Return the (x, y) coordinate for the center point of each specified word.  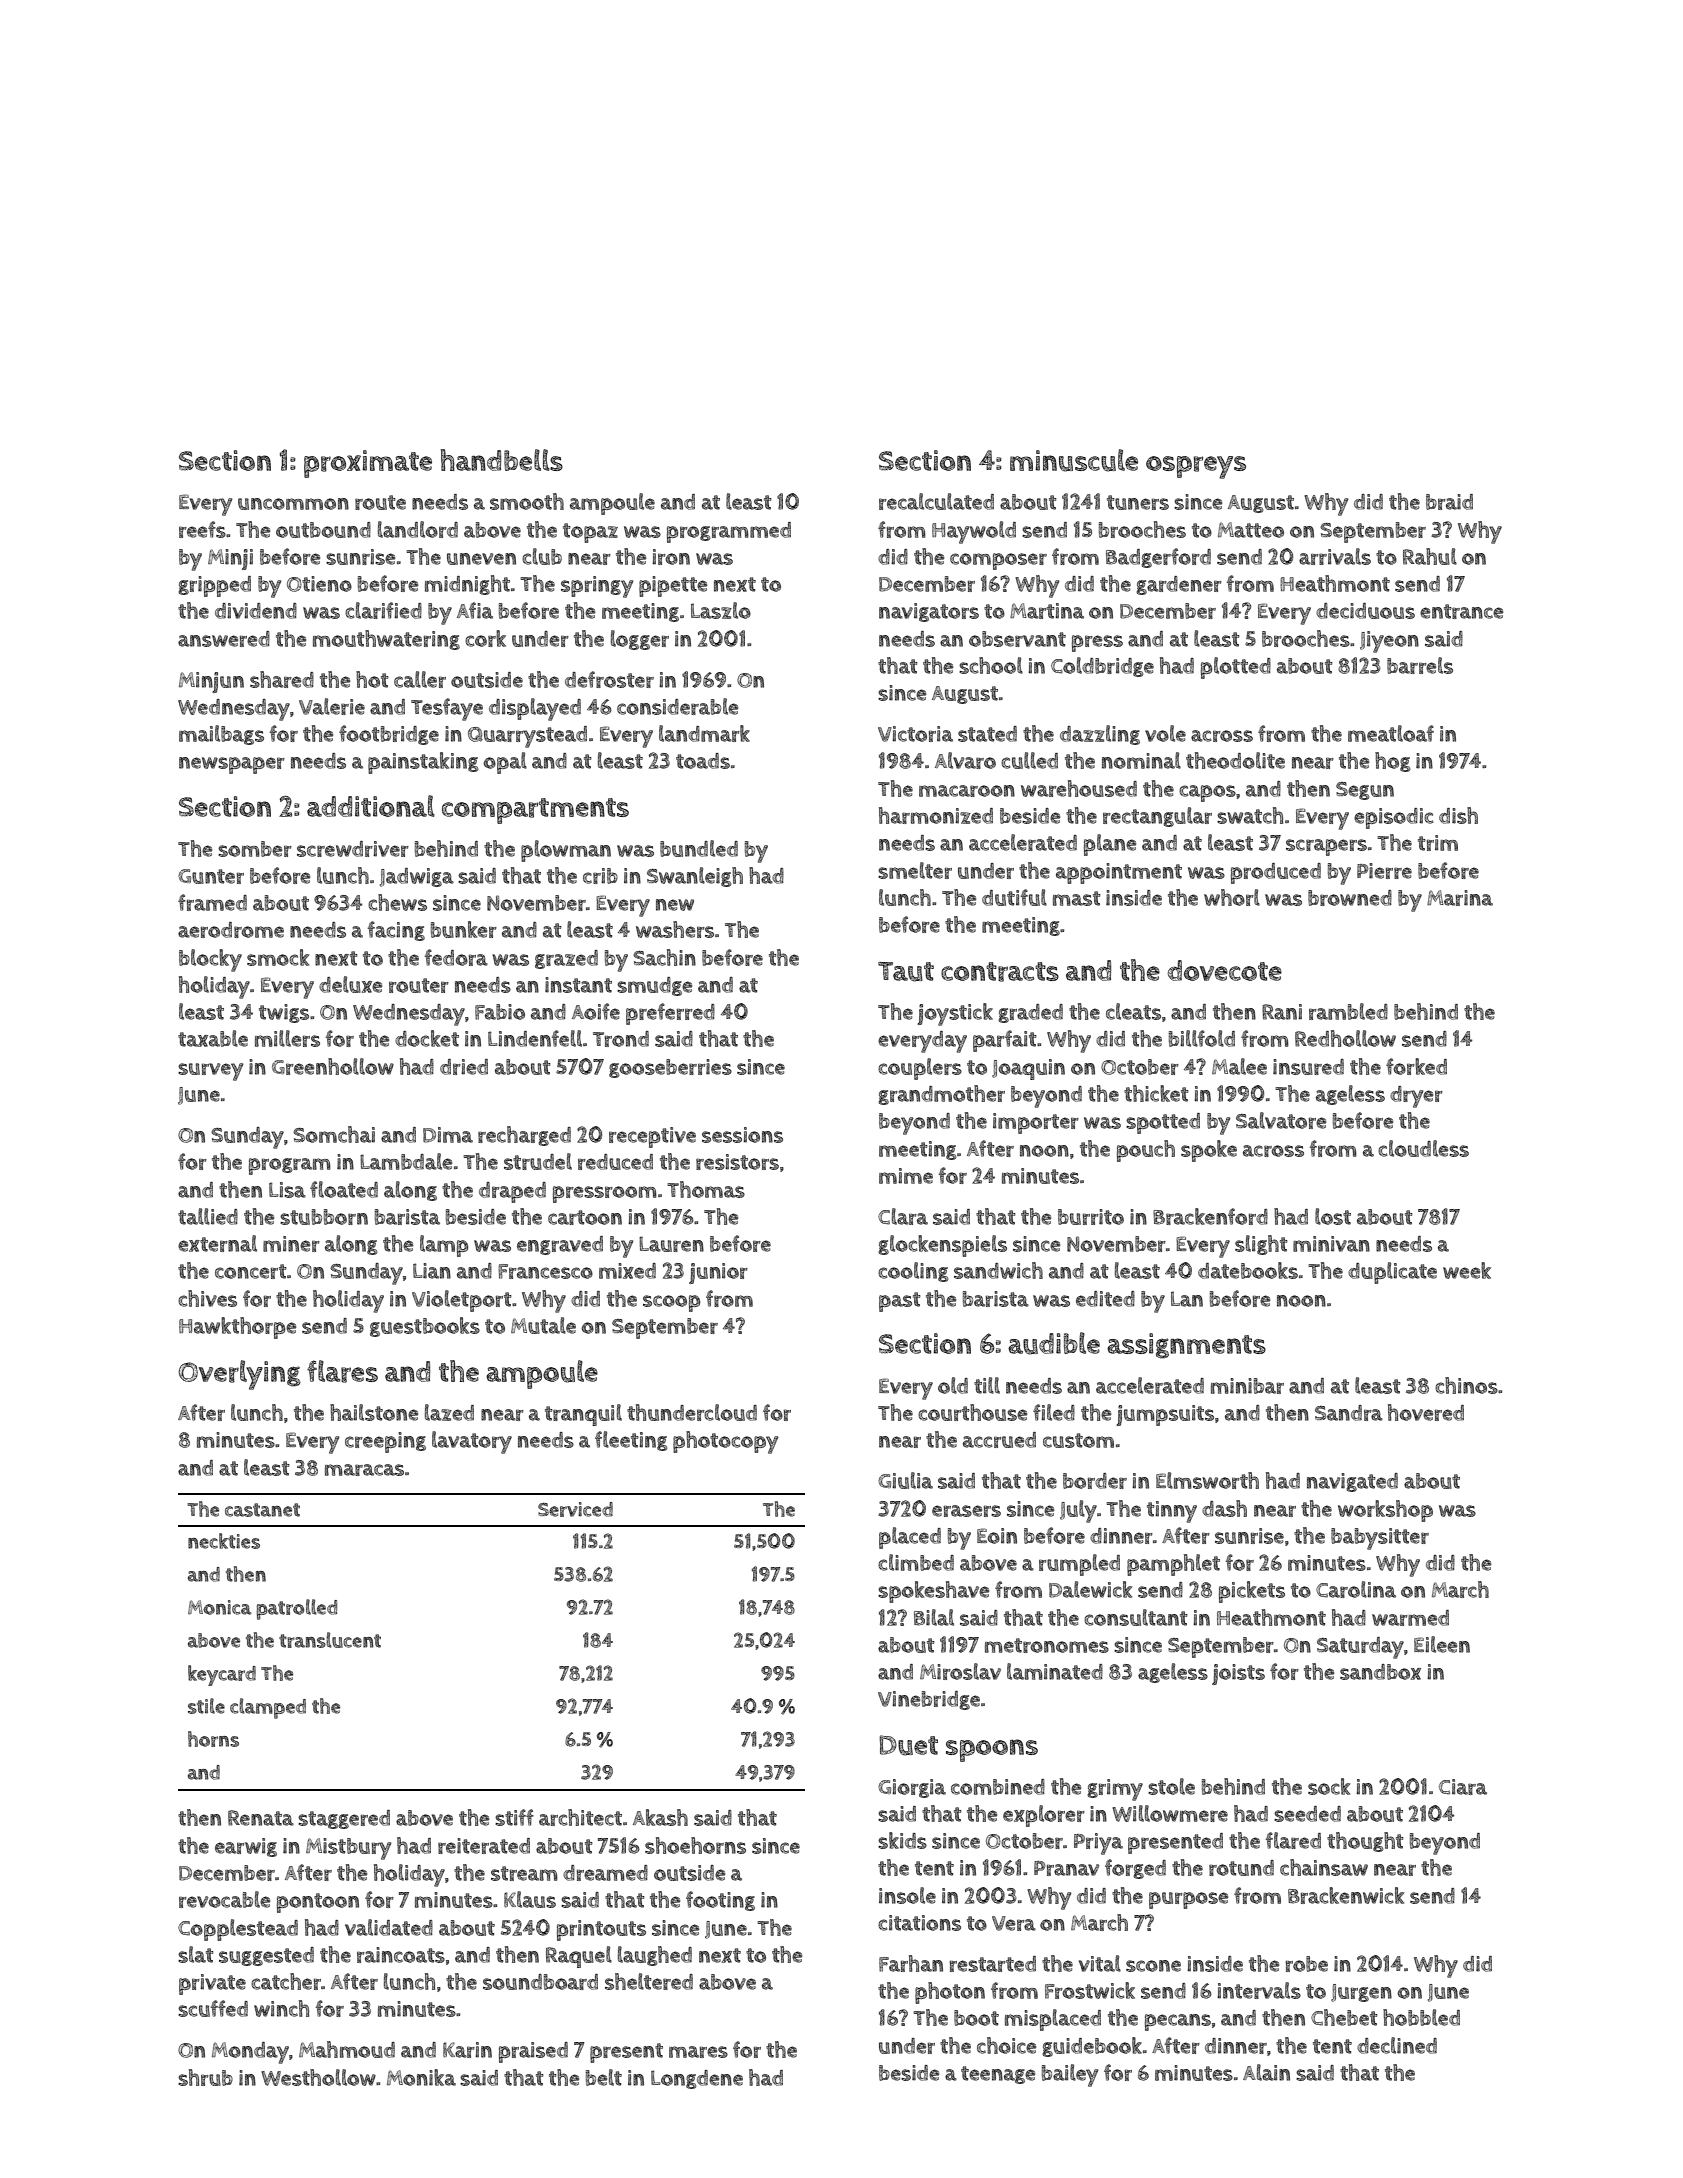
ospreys (1196, 467)
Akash (660, 1817)
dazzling (1100, 735)
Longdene (697, 2079)
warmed (1410, 1618)
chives (207, 1298)
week (1467, 1270)
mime (906, 1176)
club (542, 556)
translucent (330, 1640)
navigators (929, 612)
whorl (1232, 897)
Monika (421, 2077)
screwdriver (353, 849)
